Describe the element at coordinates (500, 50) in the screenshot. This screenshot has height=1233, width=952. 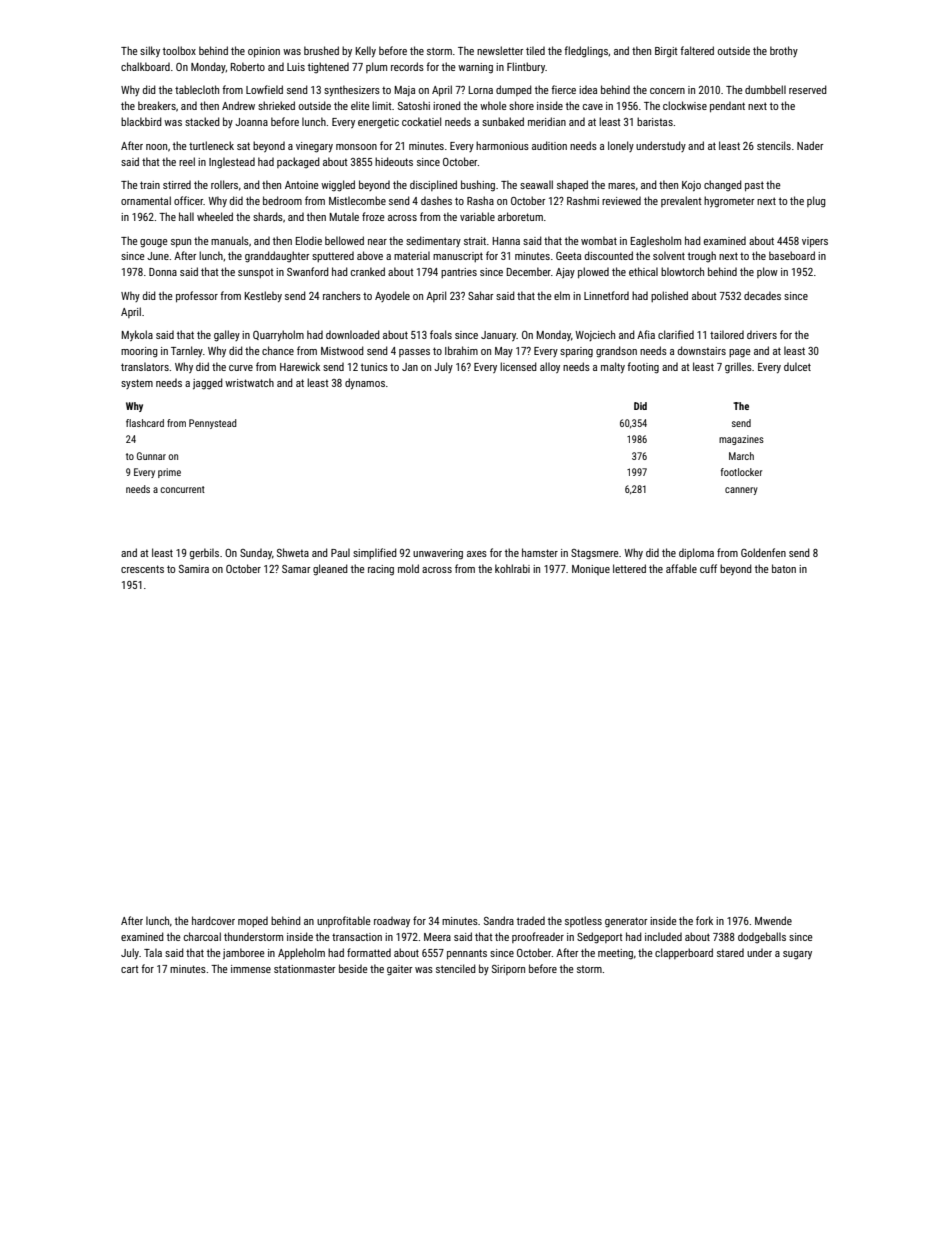
I see `newsletter` at that location.
